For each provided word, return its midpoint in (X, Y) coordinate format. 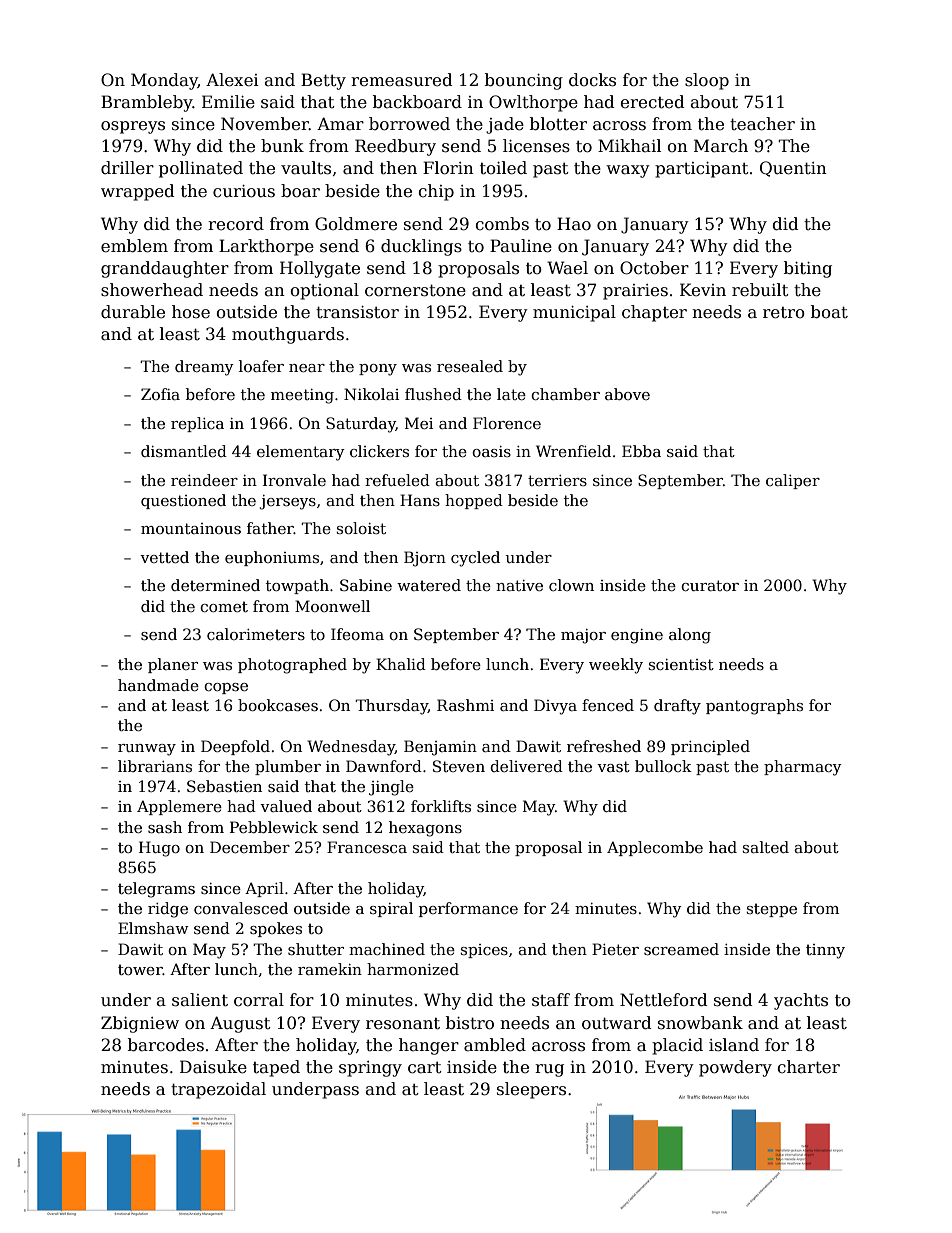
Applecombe (655, 848)
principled (710, 747)
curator (710, 585)
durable (133, 312)
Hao (574, 224)
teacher (762, 124)
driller (127, 168)
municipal (574, 313)
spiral (391, 909)
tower (140, 969)
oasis (491, 451)
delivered (526, 766)
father (270, 528)
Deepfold (235, 747)
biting (808, 269)
